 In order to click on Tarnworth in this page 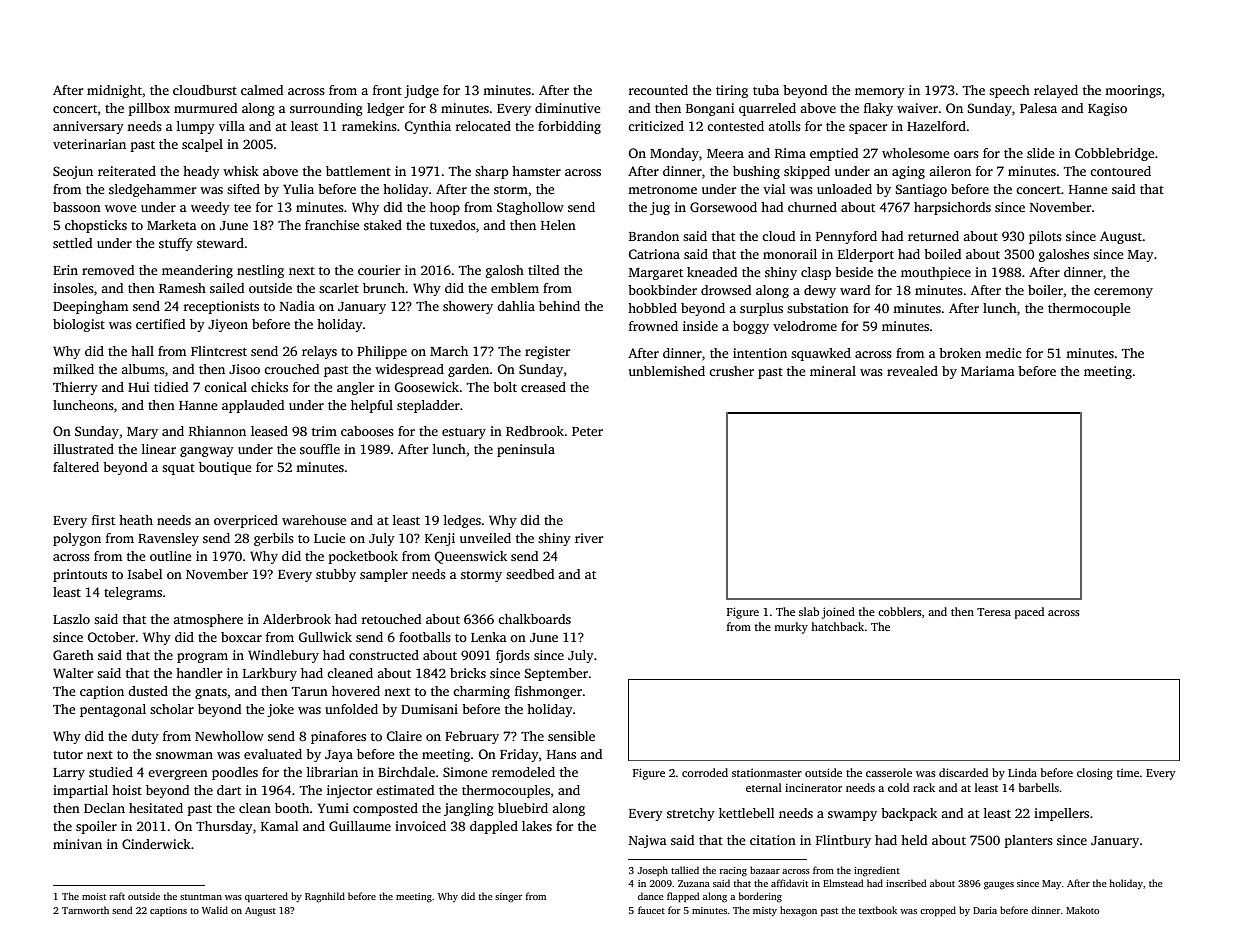, I will do `click(85, 910)`.
